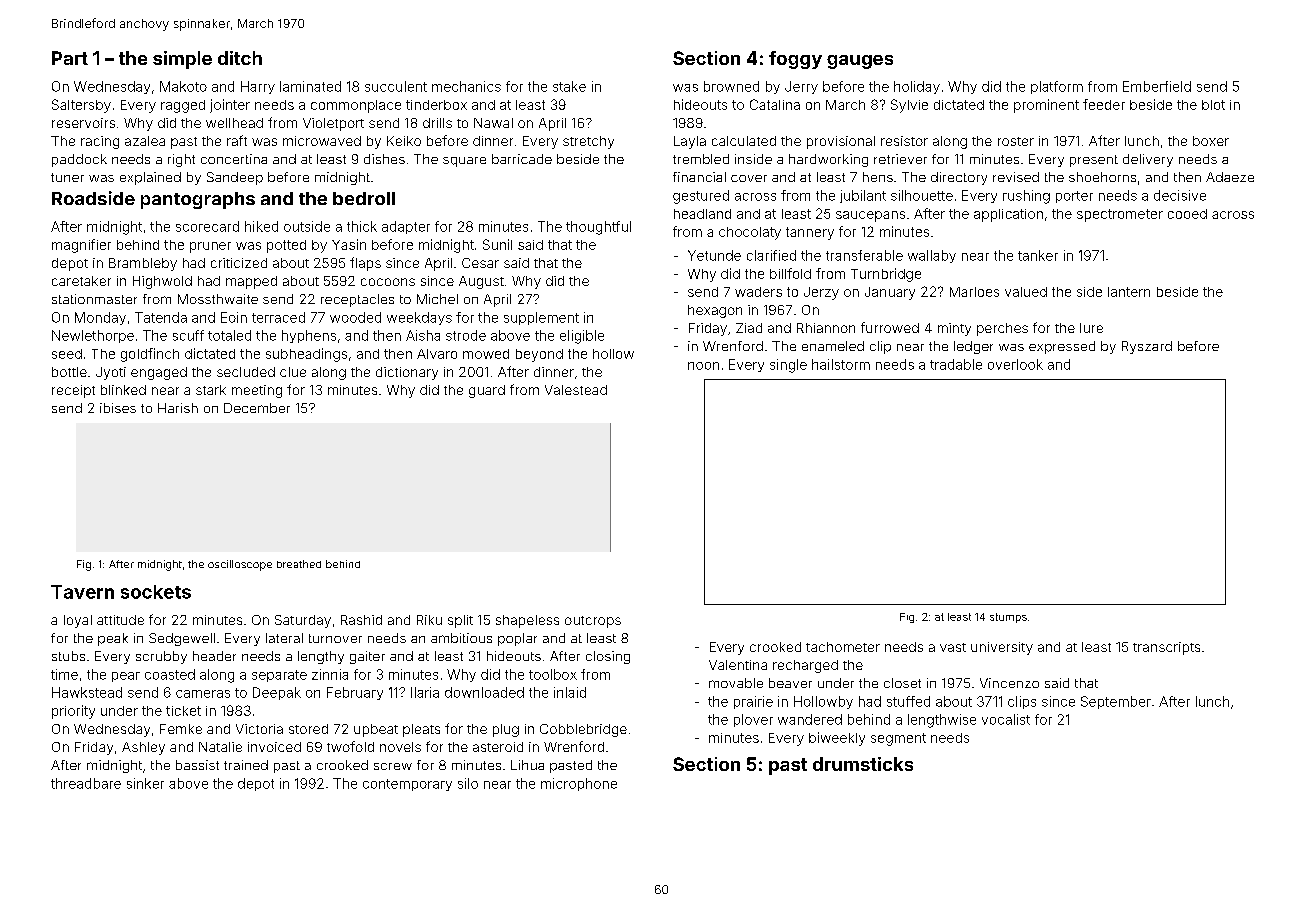 The height and width of the document is (924, 1308). Describe the element at coordinates (1187, 214) in the document. I see `cooed` at that location.
